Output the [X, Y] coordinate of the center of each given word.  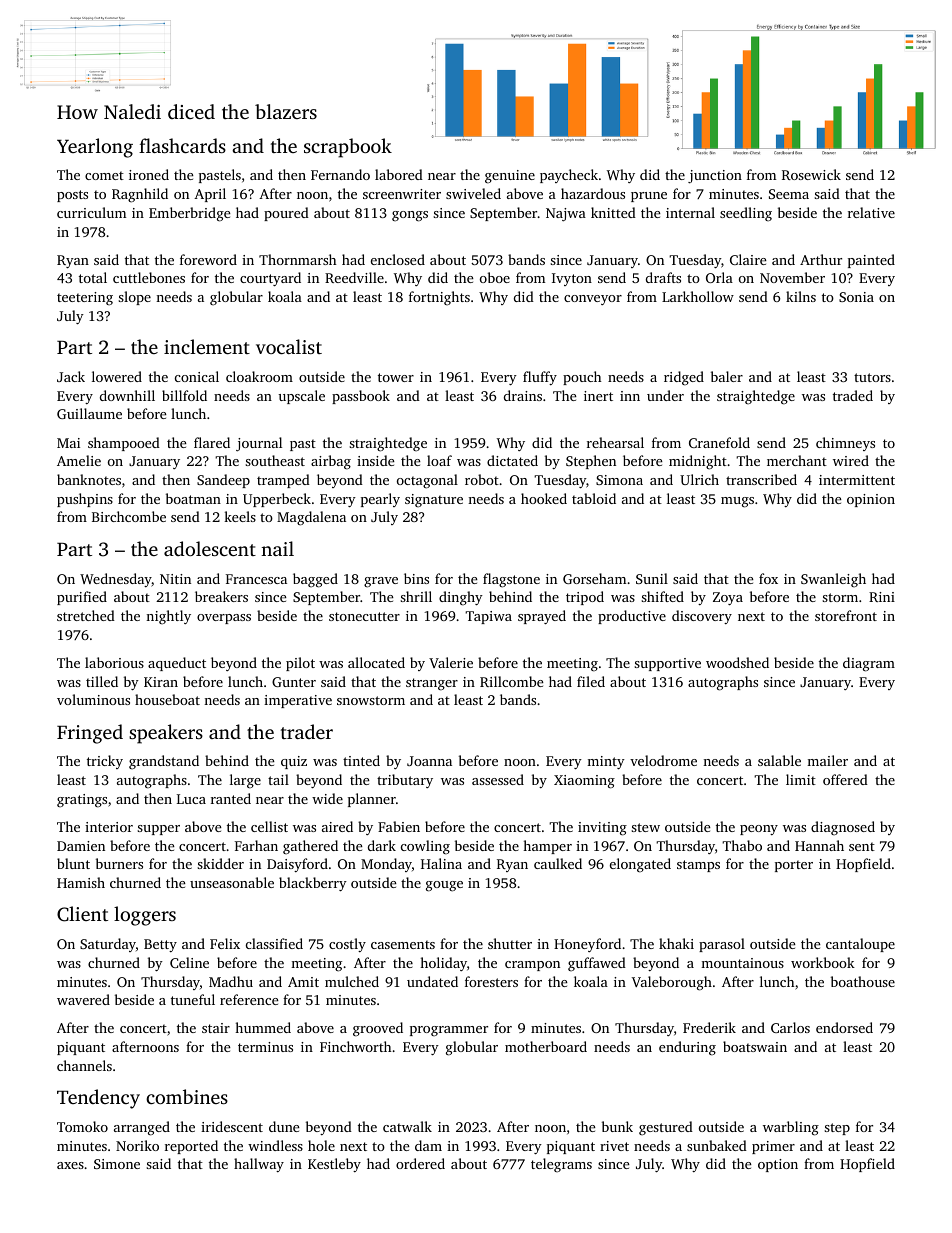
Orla [719, 277]
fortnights [439, 298]
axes [70, 1165]
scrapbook [348, 148]
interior [109, 827]
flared [212, 442]
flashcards [182, 145]
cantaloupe [860, 945]
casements [403, 944]
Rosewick [811, 174]
